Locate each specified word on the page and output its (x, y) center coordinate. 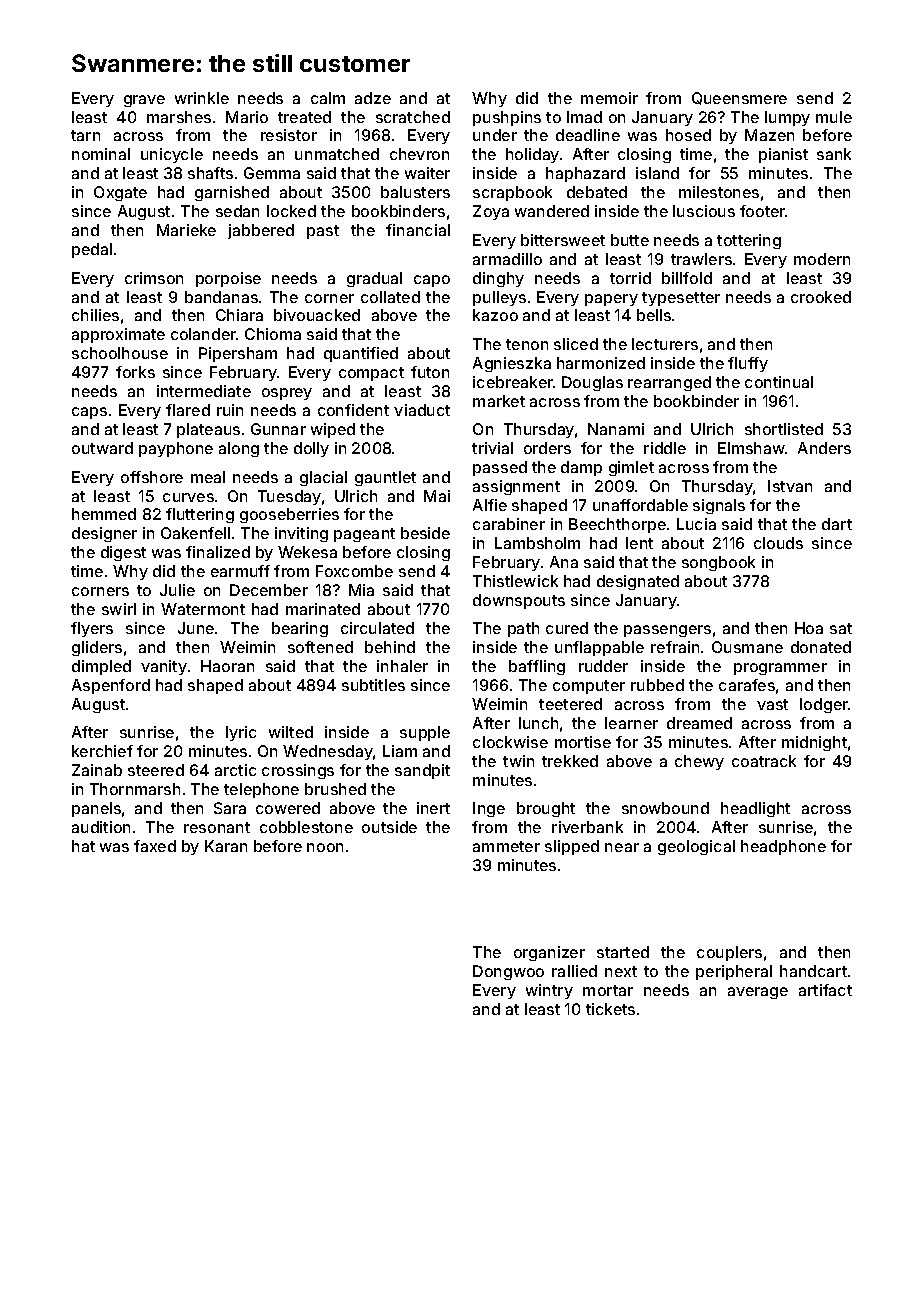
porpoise (228, 279)
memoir (609, 98)
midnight (814, 743)
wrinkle (202, 98)
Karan (226, 846)
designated (638, 582)
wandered (552, 211)
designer (104, 534)
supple (425, 733)
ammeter (506, 846)
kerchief (102, 751)
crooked (821, 297)
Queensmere (739, 98)
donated (821, 647)
